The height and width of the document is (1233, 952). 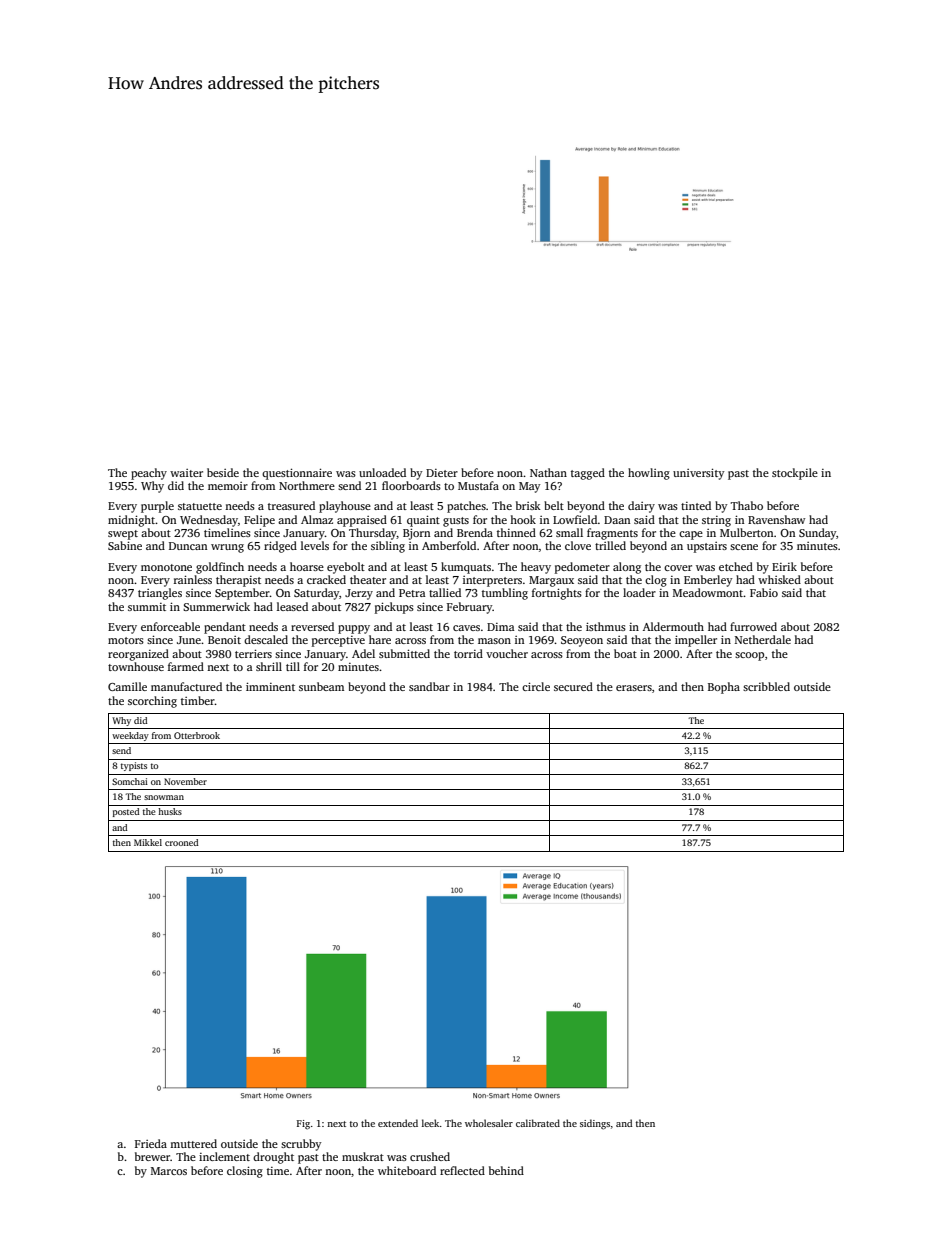 I want to click on Frieda, so click(x=151, y=1143).
